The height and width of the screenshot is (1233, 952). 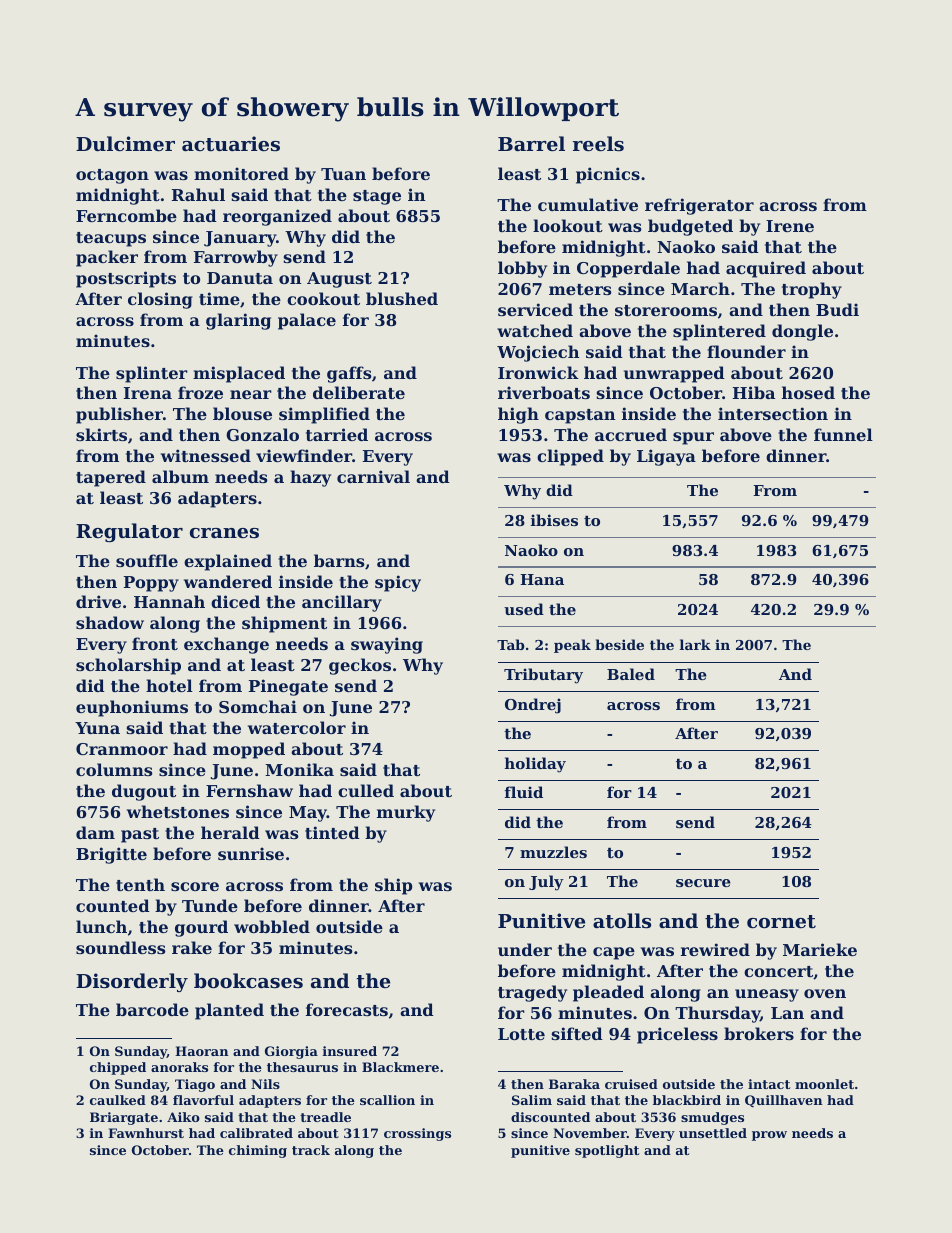 I want to click on Ligaya, so click(x=666, y=457).
